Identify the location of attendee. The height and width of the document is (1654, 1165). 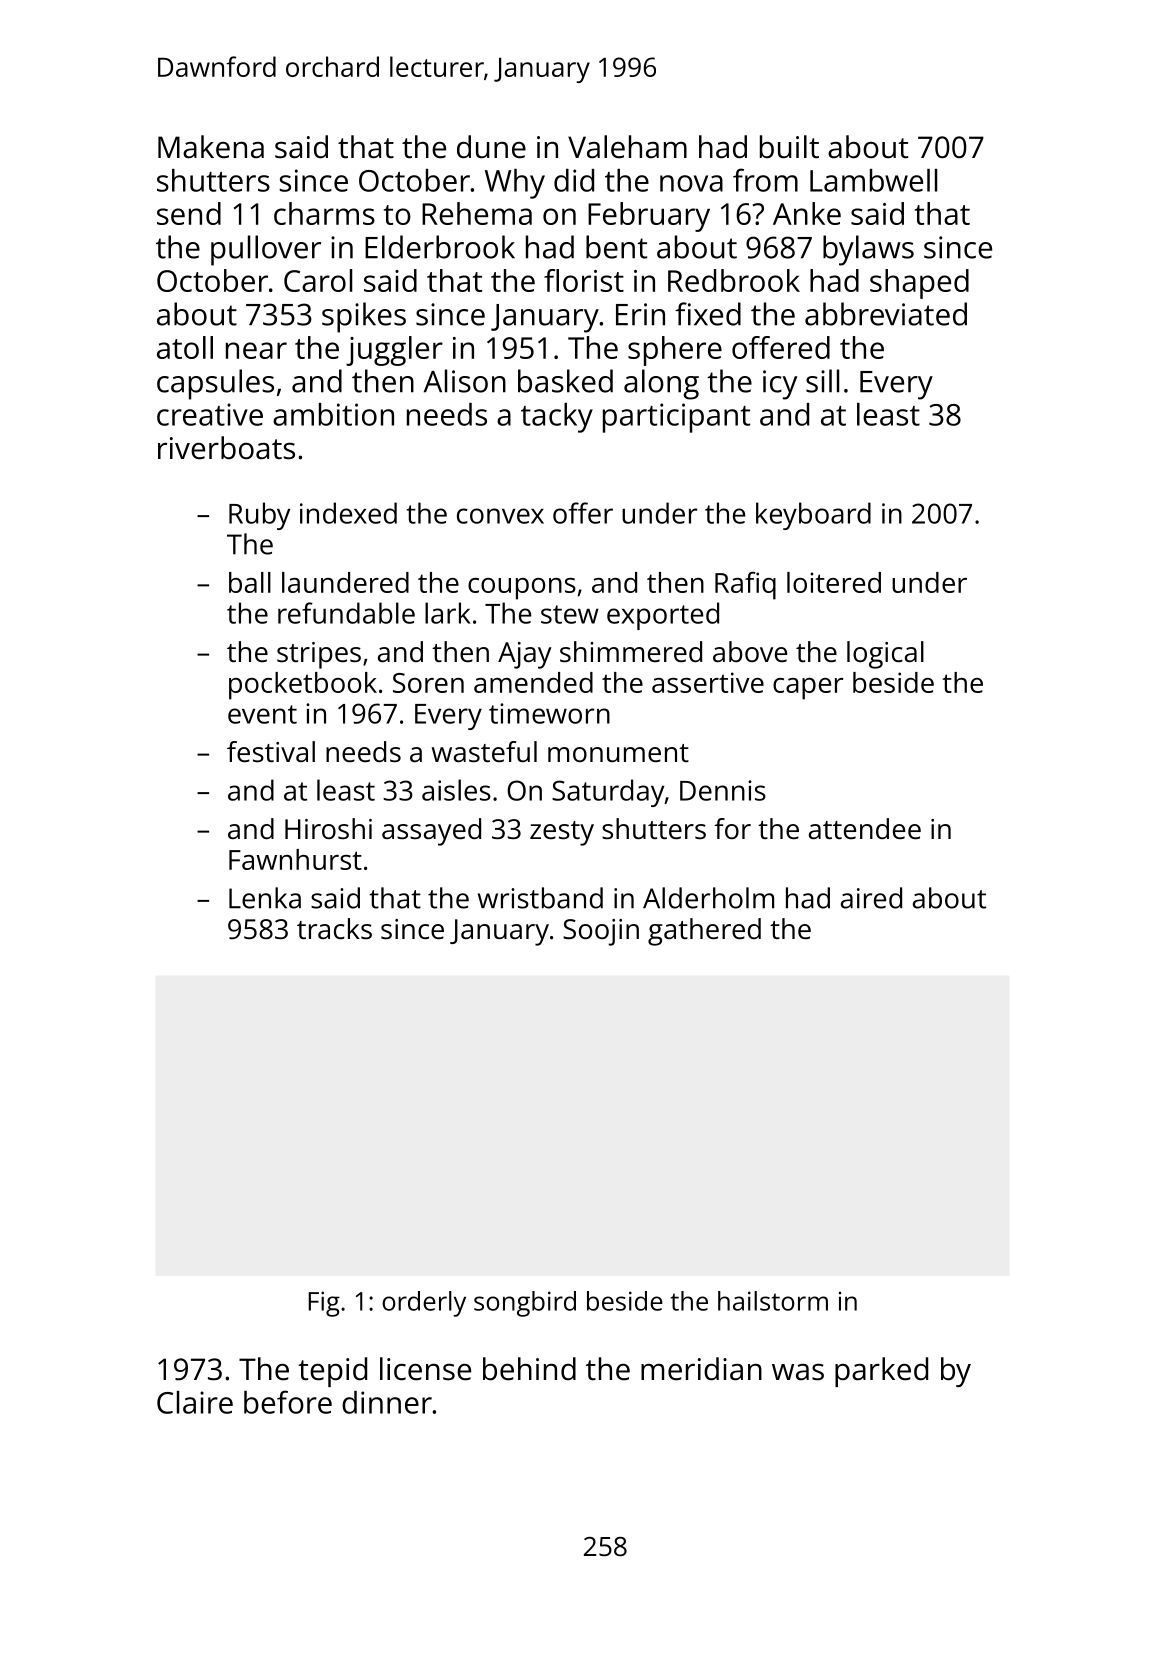
(865, 829).
